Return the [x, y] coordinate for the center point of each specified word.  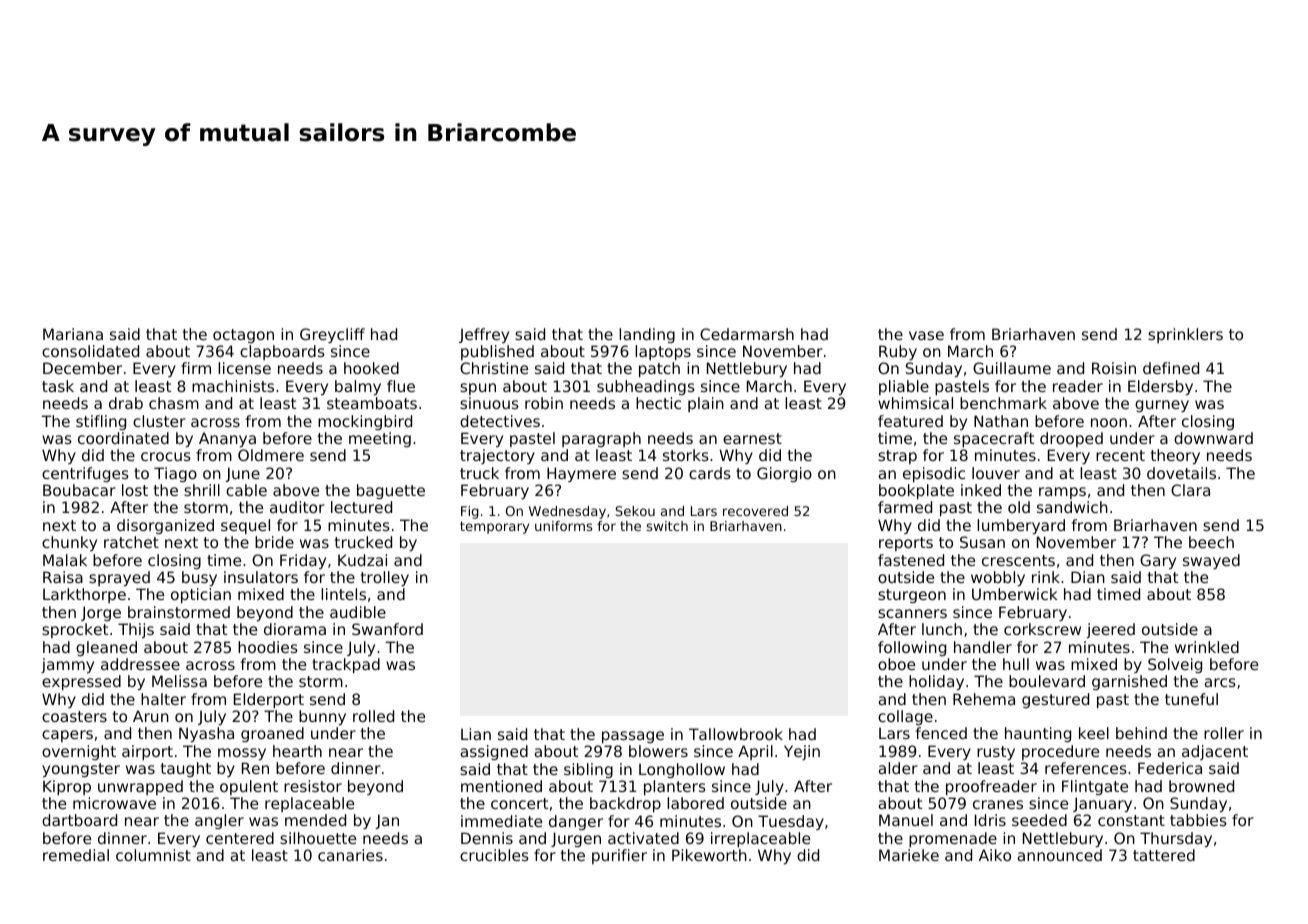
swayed [1211, 561]
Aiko [995, 855]
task [58, 386]
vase [926, 335]
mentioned [501, 786]
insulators [261, 577]
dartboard [79, 820]
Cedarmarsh [747, 334]
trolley [385, 578]
